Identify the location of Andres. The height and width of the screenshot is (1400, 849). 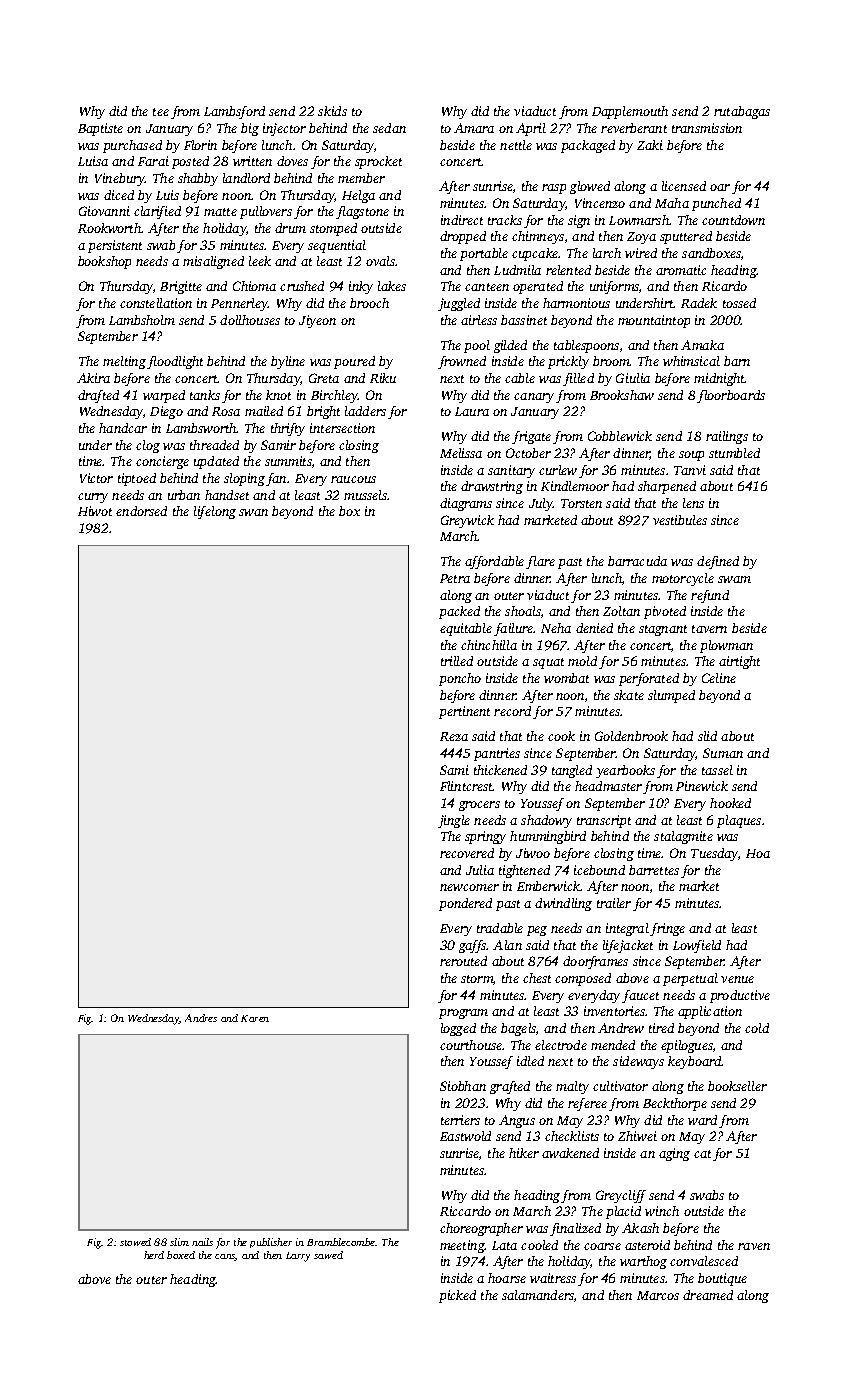
(201, 1018).
